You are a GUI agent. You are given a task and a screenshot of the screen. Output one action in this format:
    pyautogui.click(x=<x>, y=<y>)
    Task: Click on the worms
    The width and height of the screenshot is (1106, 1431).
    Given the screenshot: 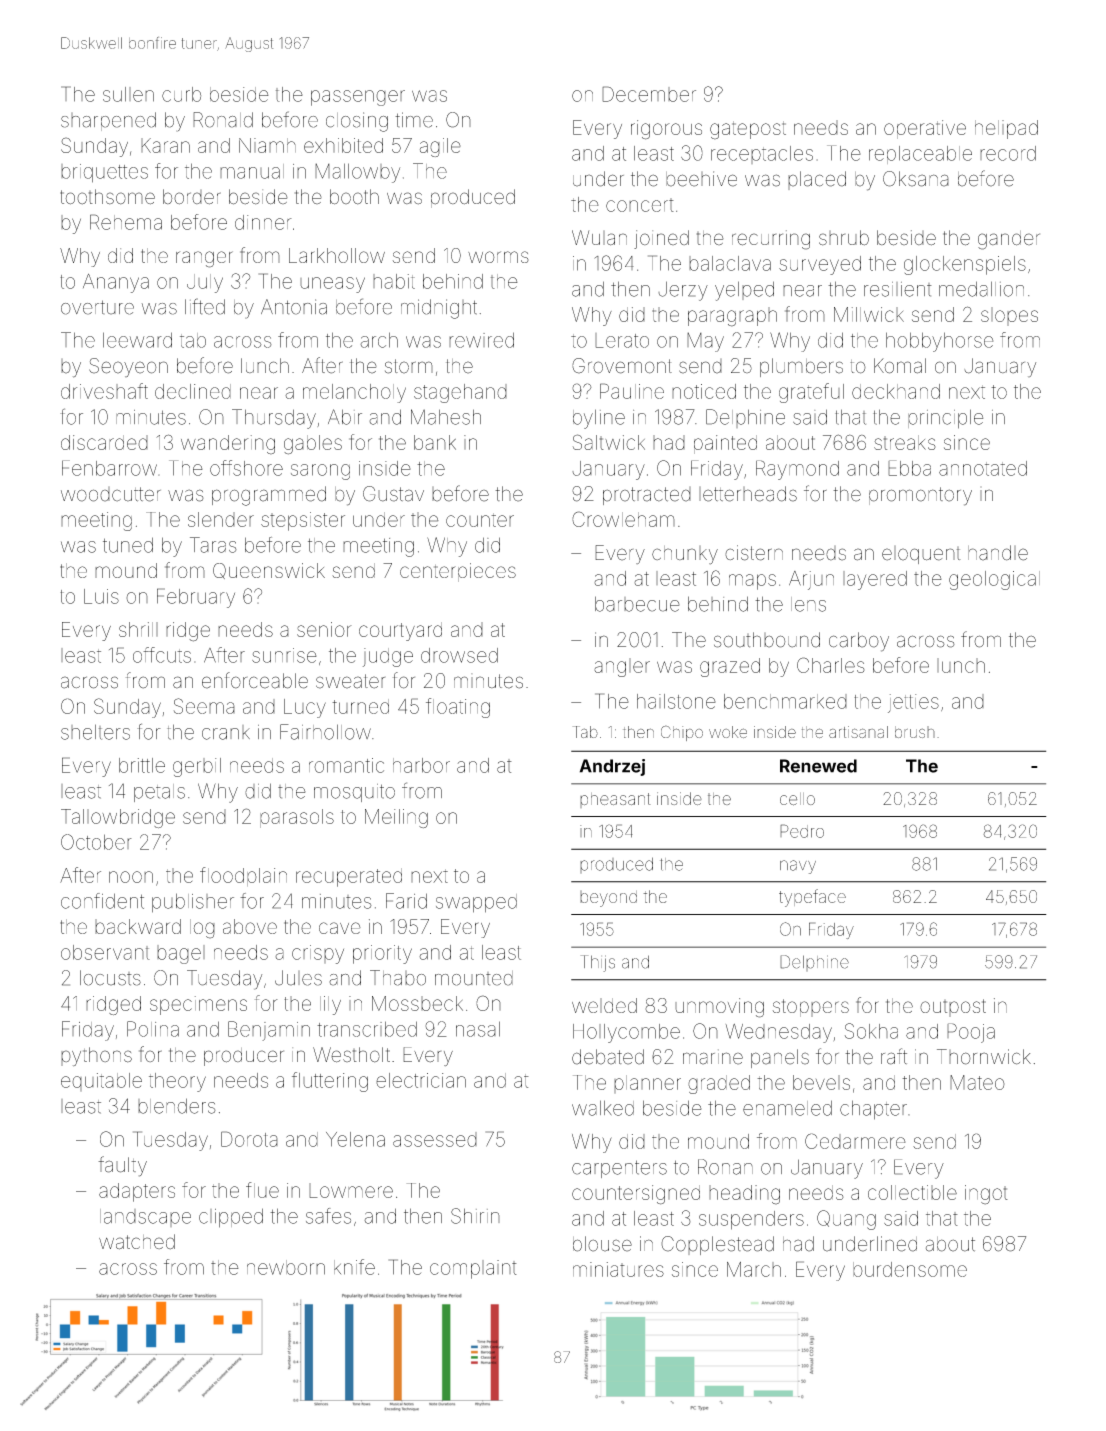 What is the action you would take?
    pyautogui.click(x=498, y=257)
